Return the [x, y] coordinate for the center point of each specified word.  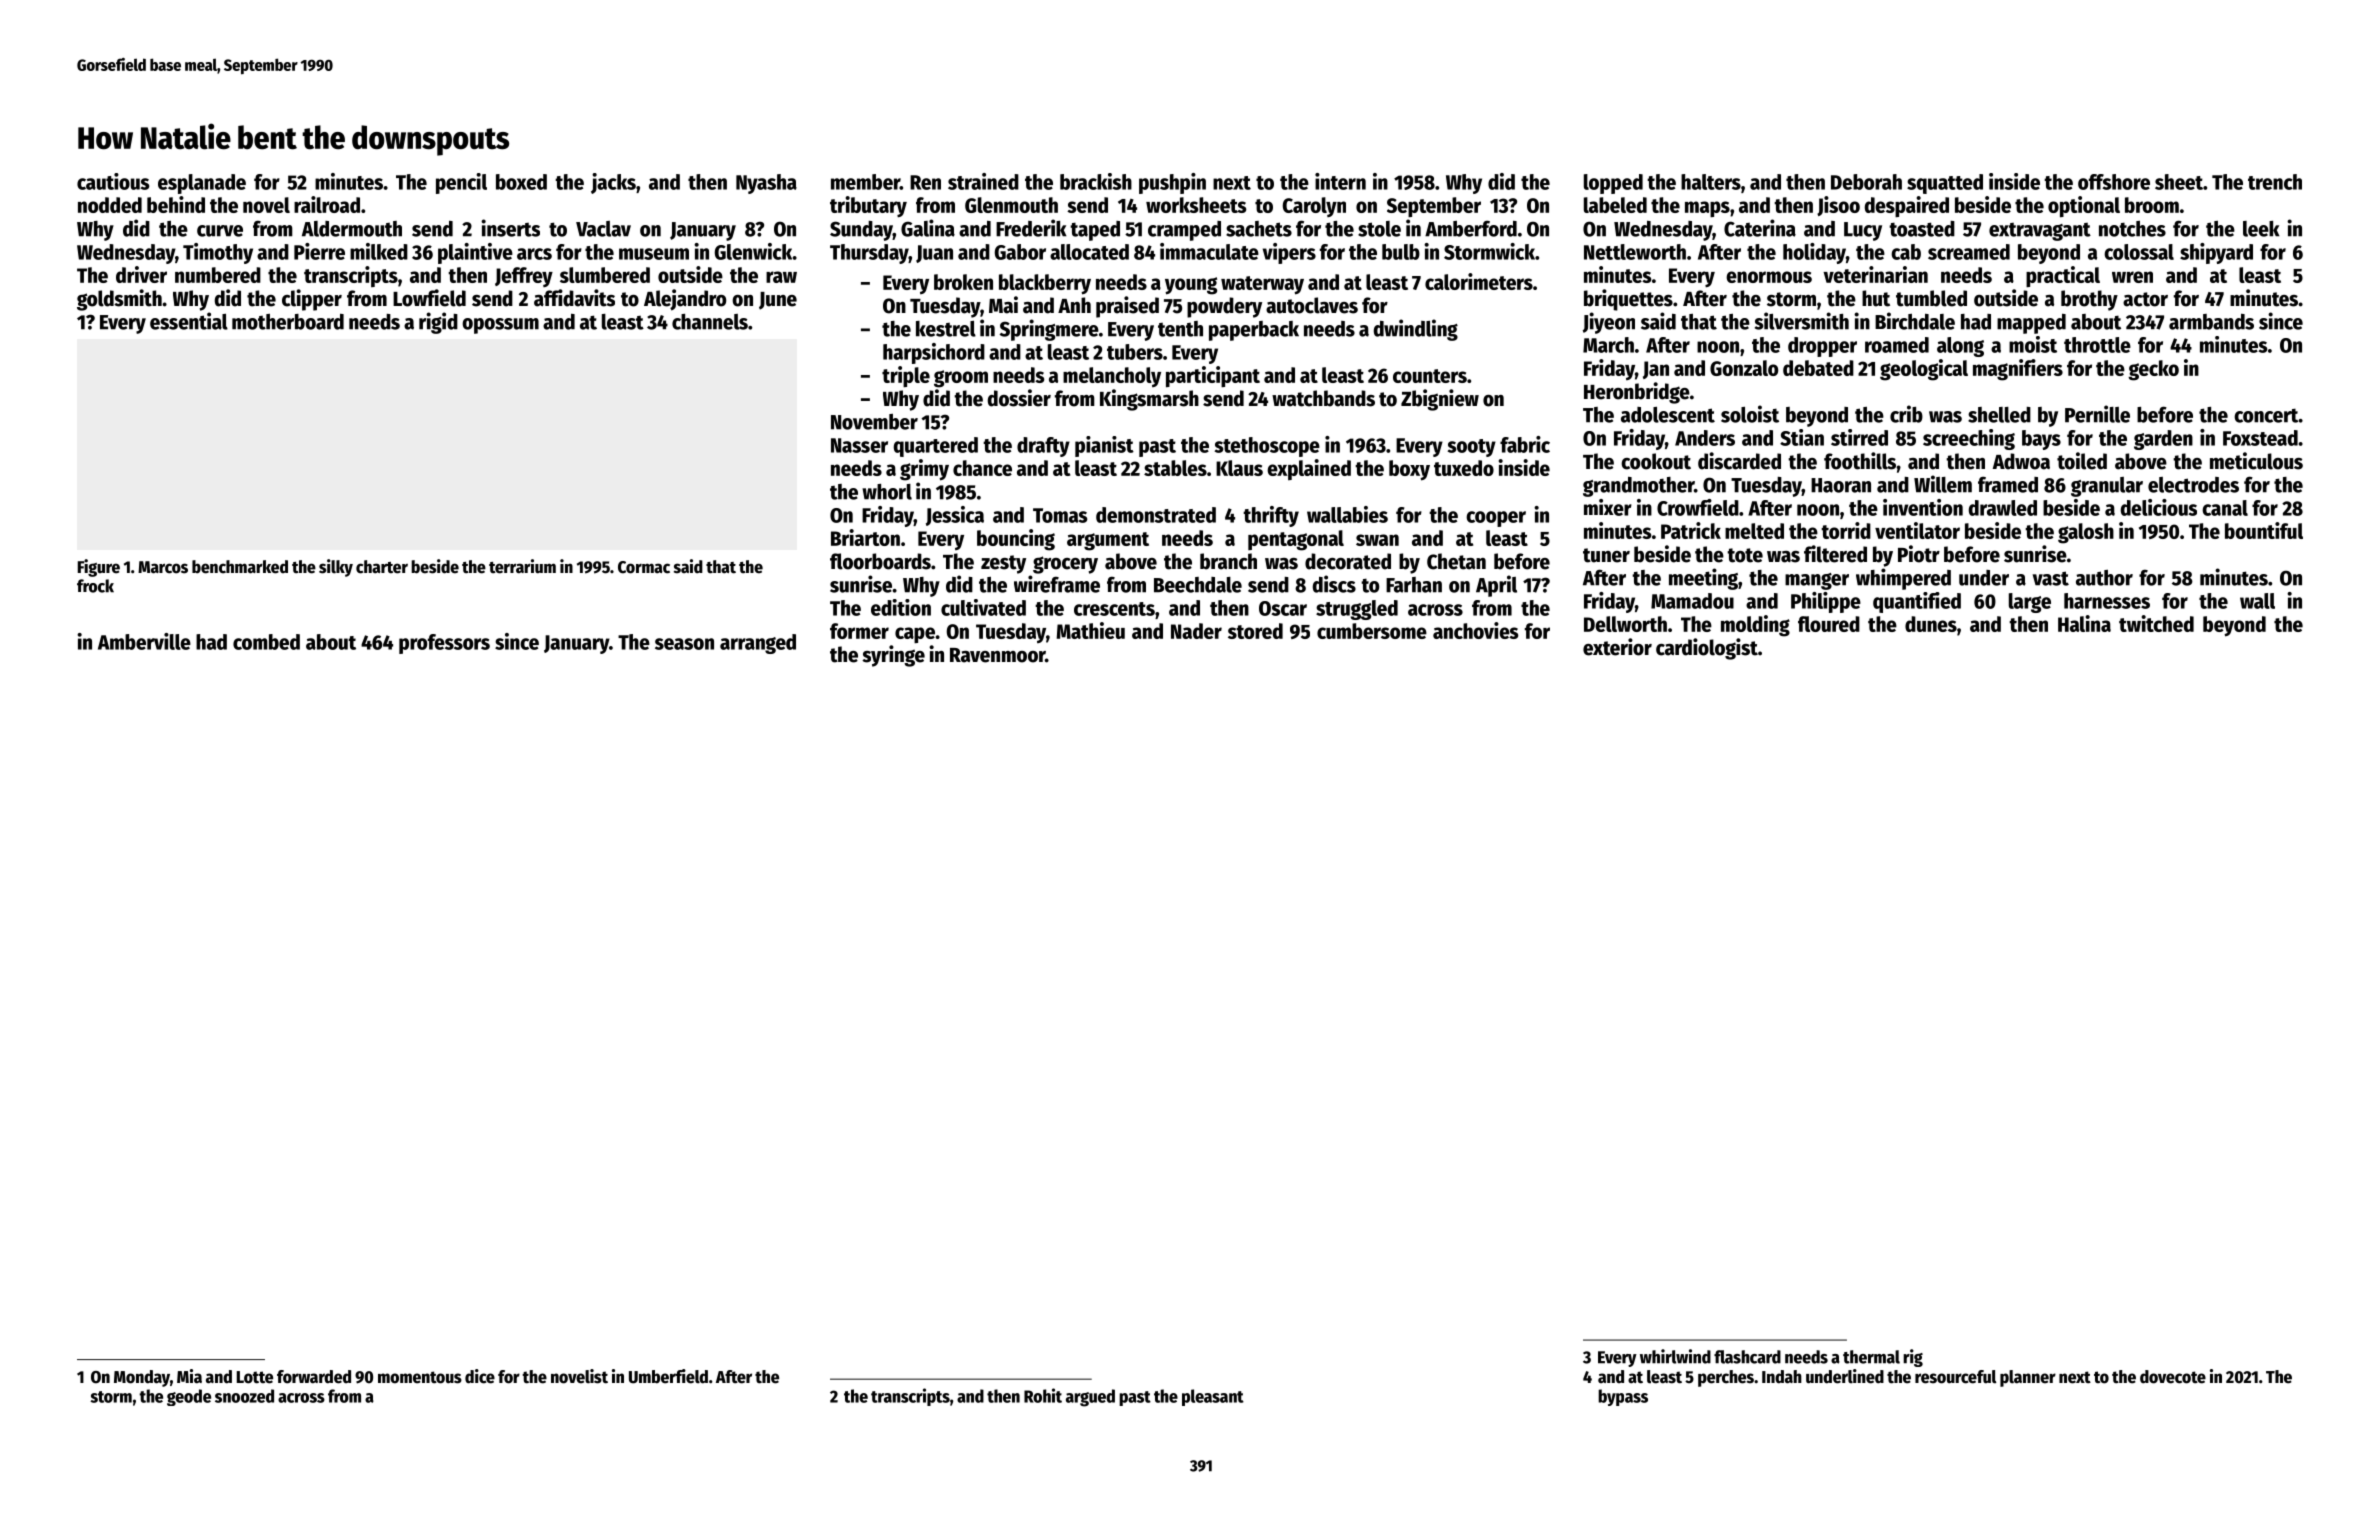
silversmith [1802, 321]
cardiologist [1707, 649]
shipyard [2216, 253]
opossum [500, 326]
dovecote [2173, 1377]
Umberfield [668, 1376]
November [874, 422]
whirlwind [1675, 1356]
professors [444, 644]
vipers [1289, 253]
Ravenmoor [997, 655]
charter [382, 567]
